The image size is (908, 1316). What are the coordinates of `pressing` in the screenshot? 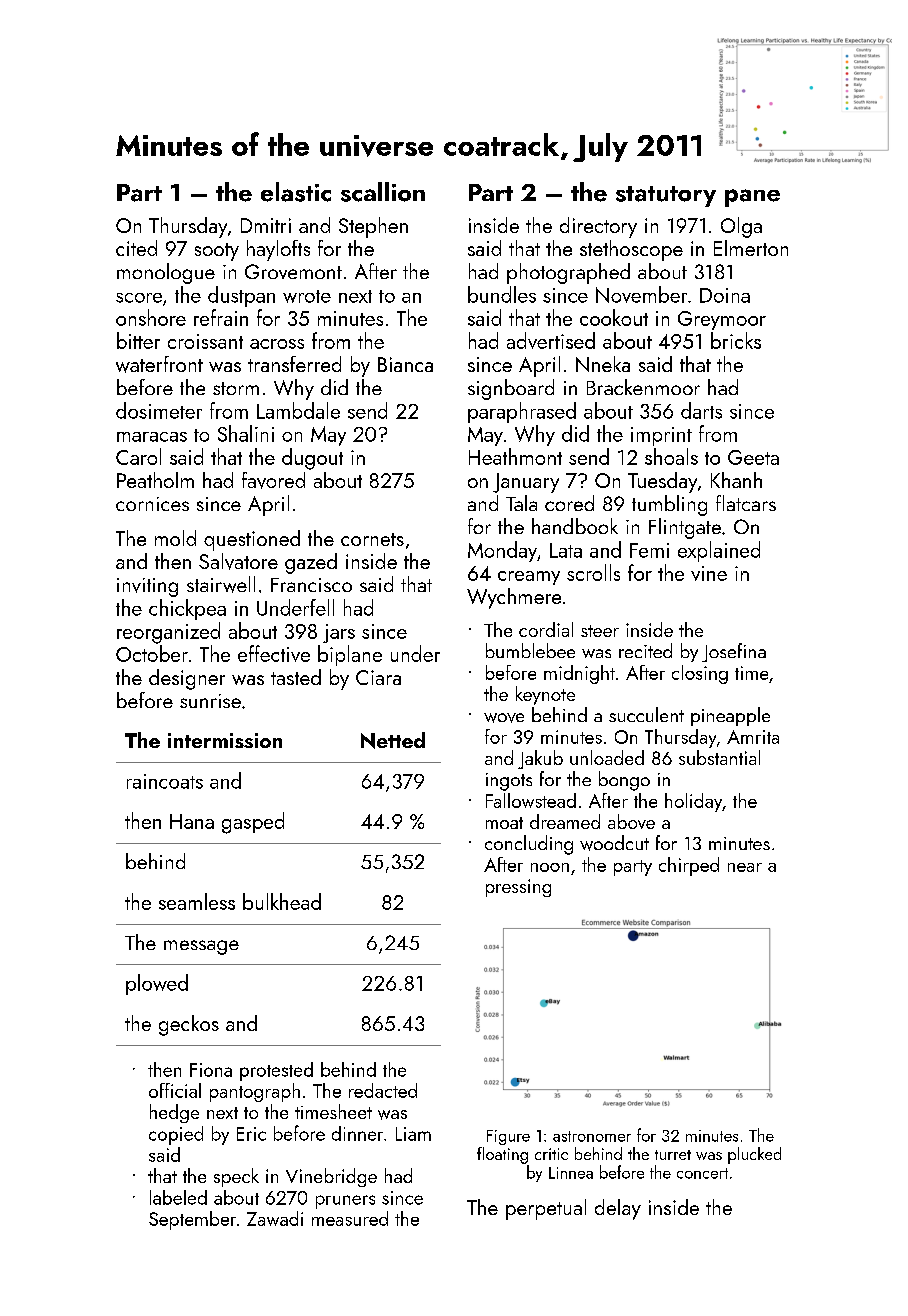 It's located at (518, 888).
